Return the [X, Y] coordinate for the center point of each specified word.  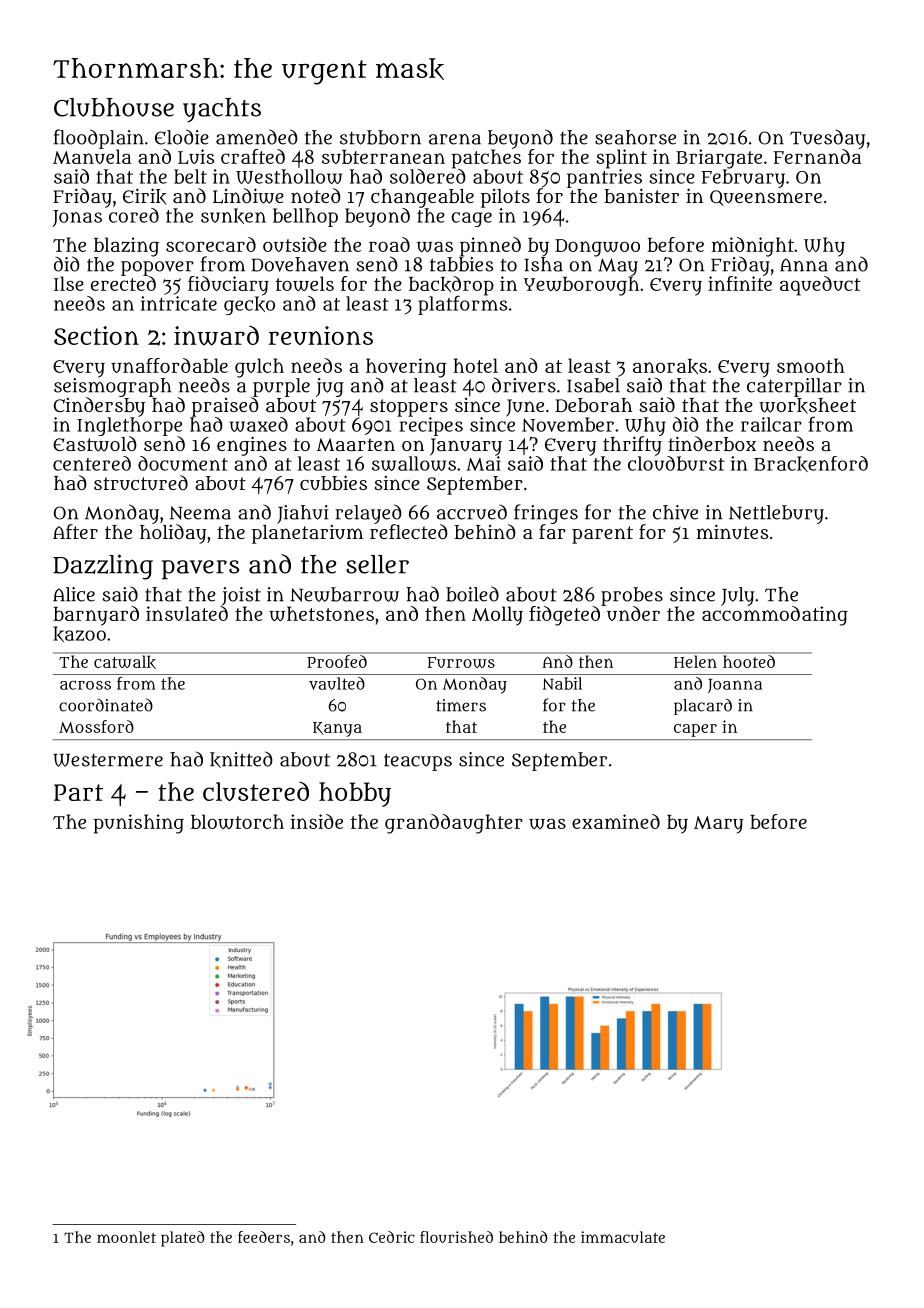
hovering [406, 368]
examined [616, 821]
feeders [264, 1237]
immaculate [623, 1237]
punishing [138, 824]
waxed [259, 424]
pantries [604, 178]
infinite [740, 283]
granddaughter [454, 824]
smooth [811, 365]
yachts [222, 110]
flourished [456, 1237]
